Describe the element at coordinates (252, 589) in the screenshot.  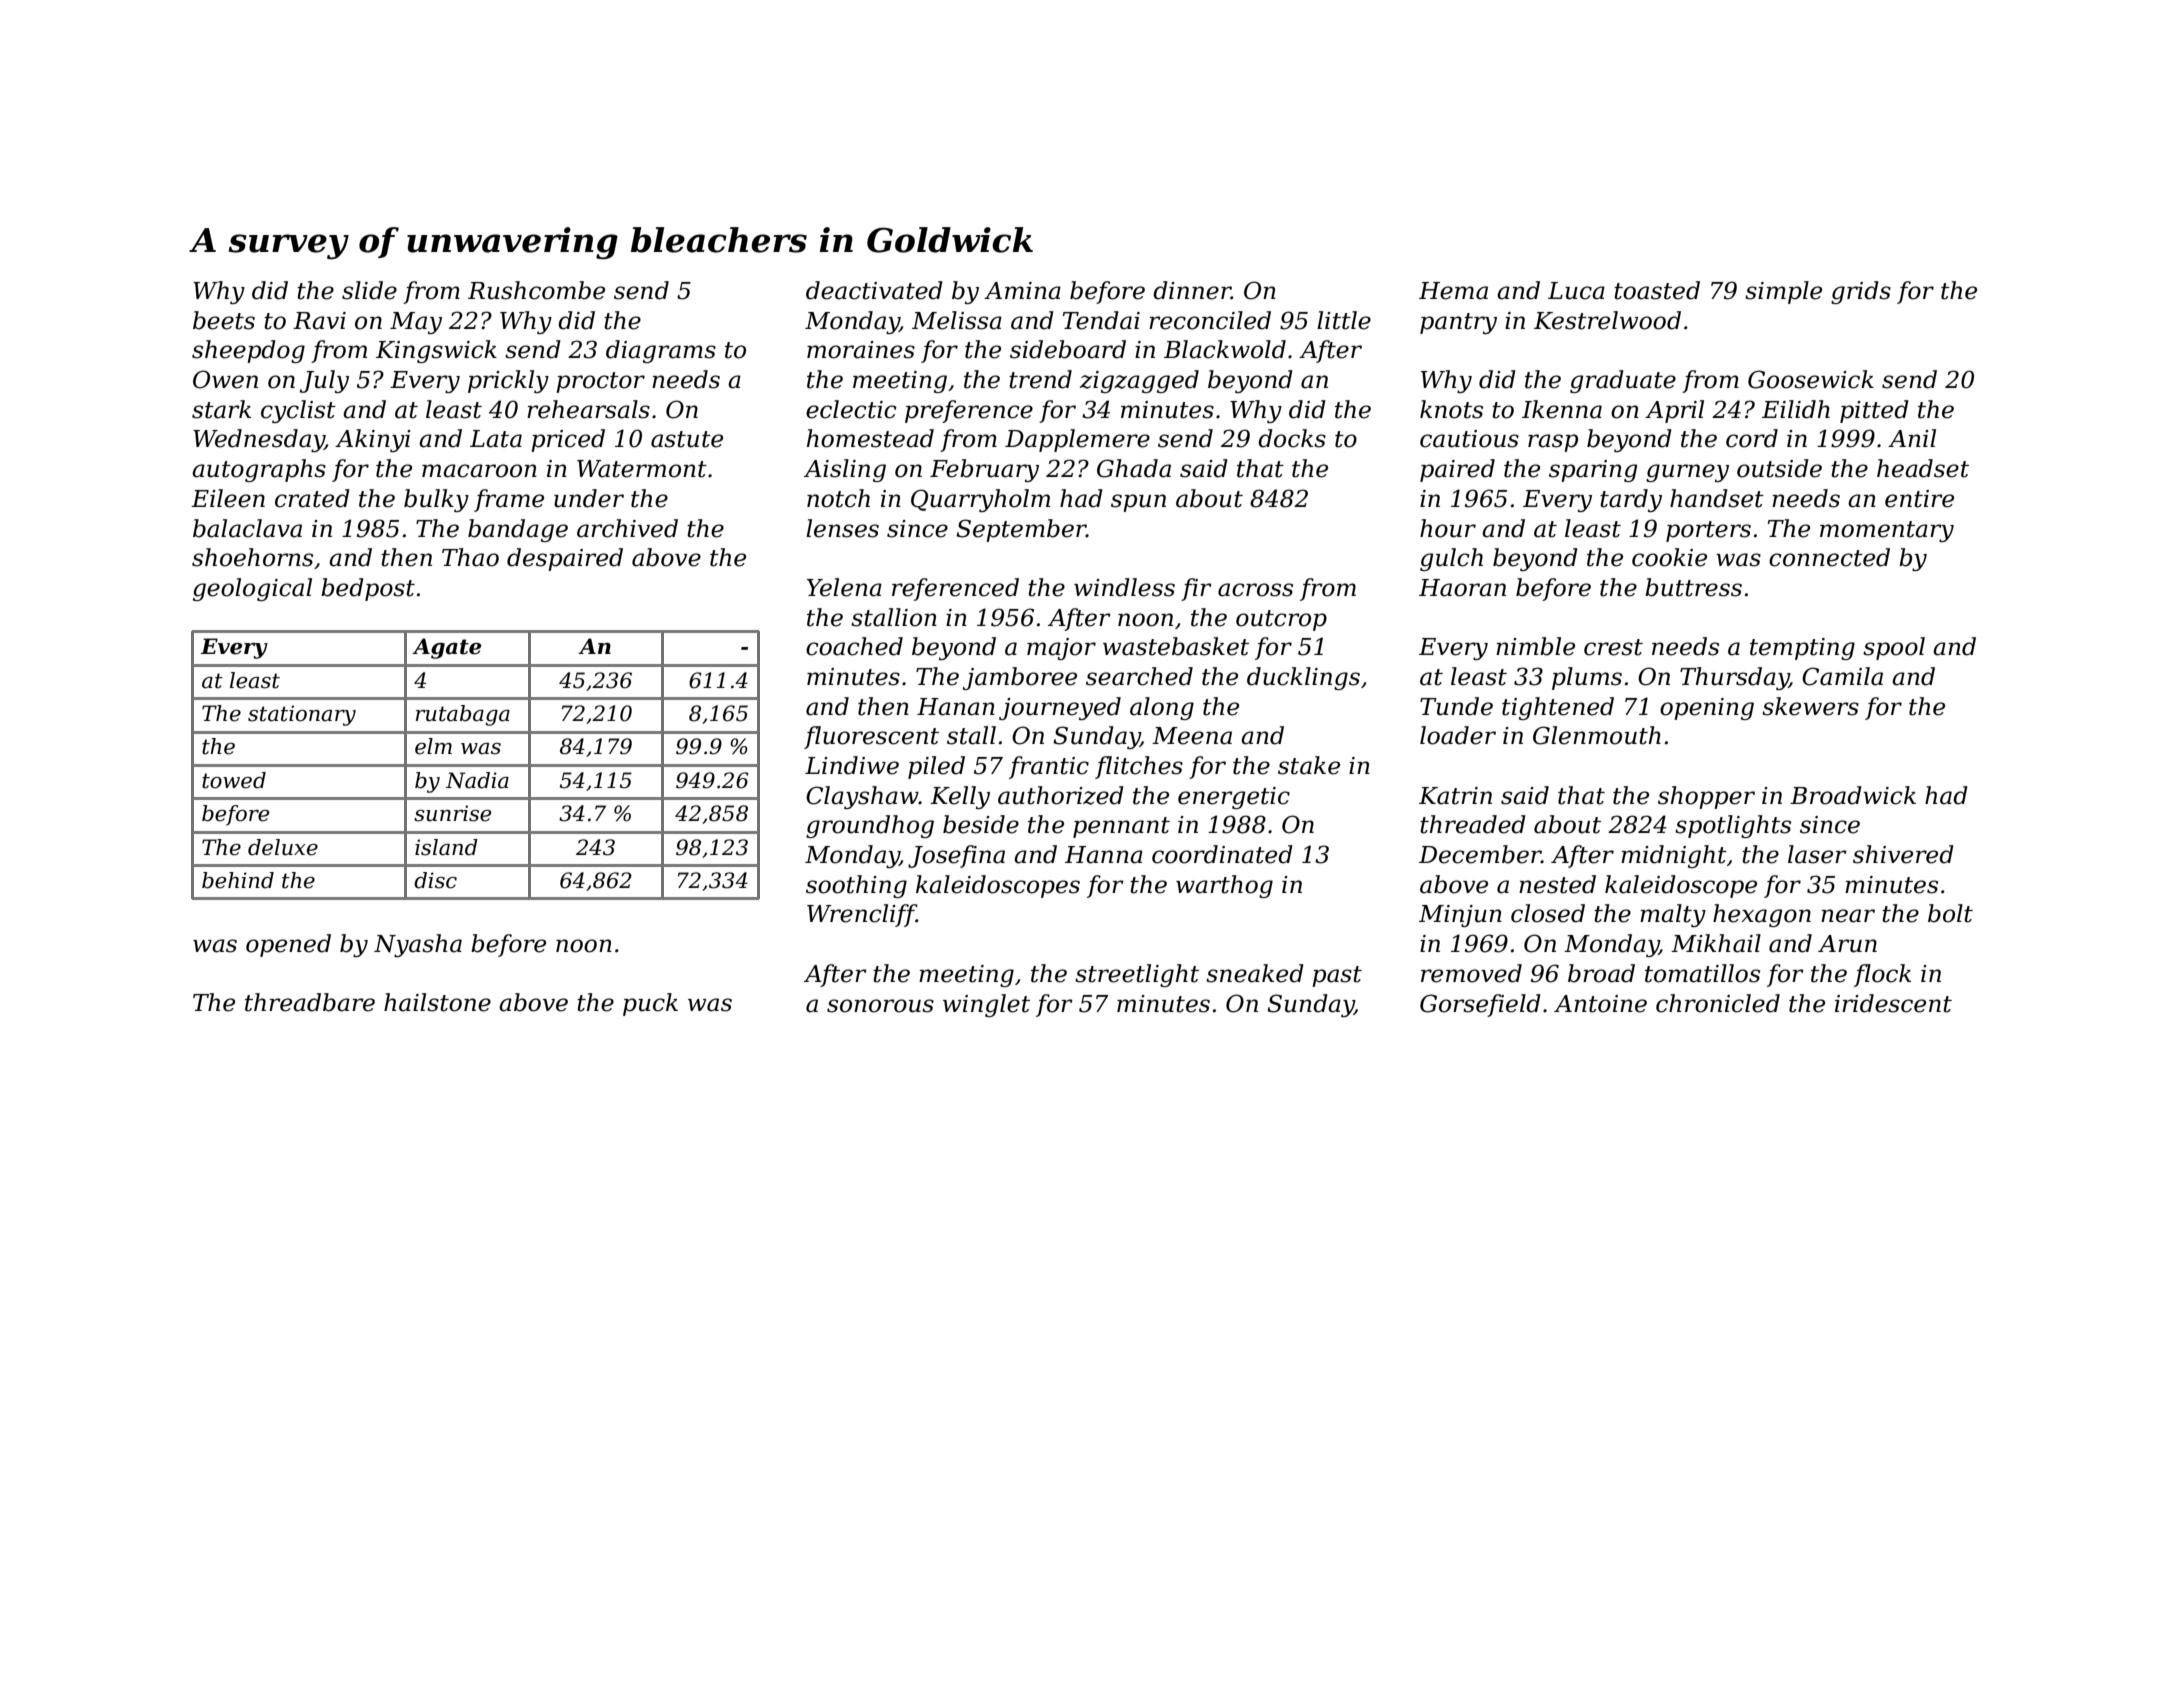
I see `geological` at that location.
